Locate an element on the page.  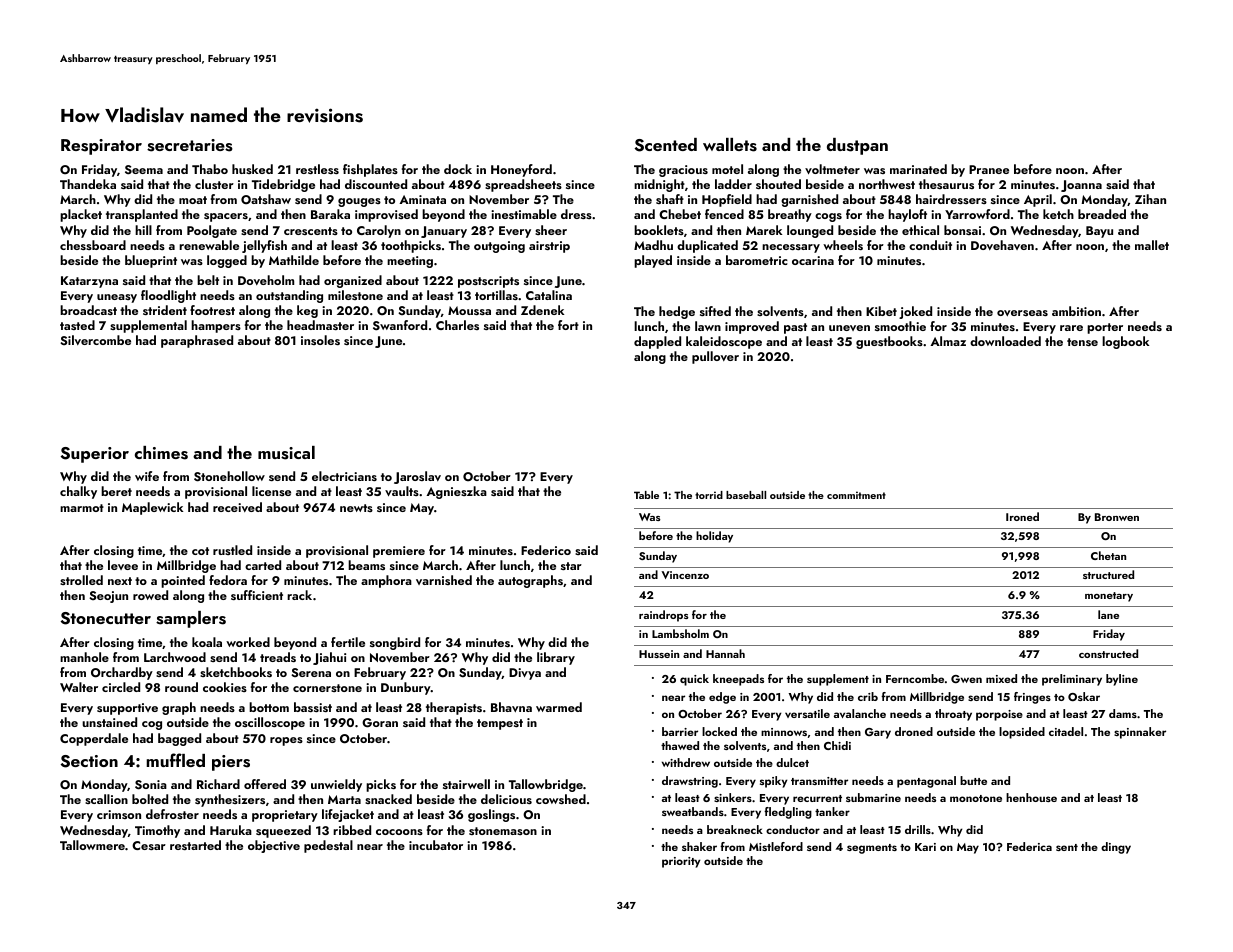
objective is located at coordinates (274, 846).
